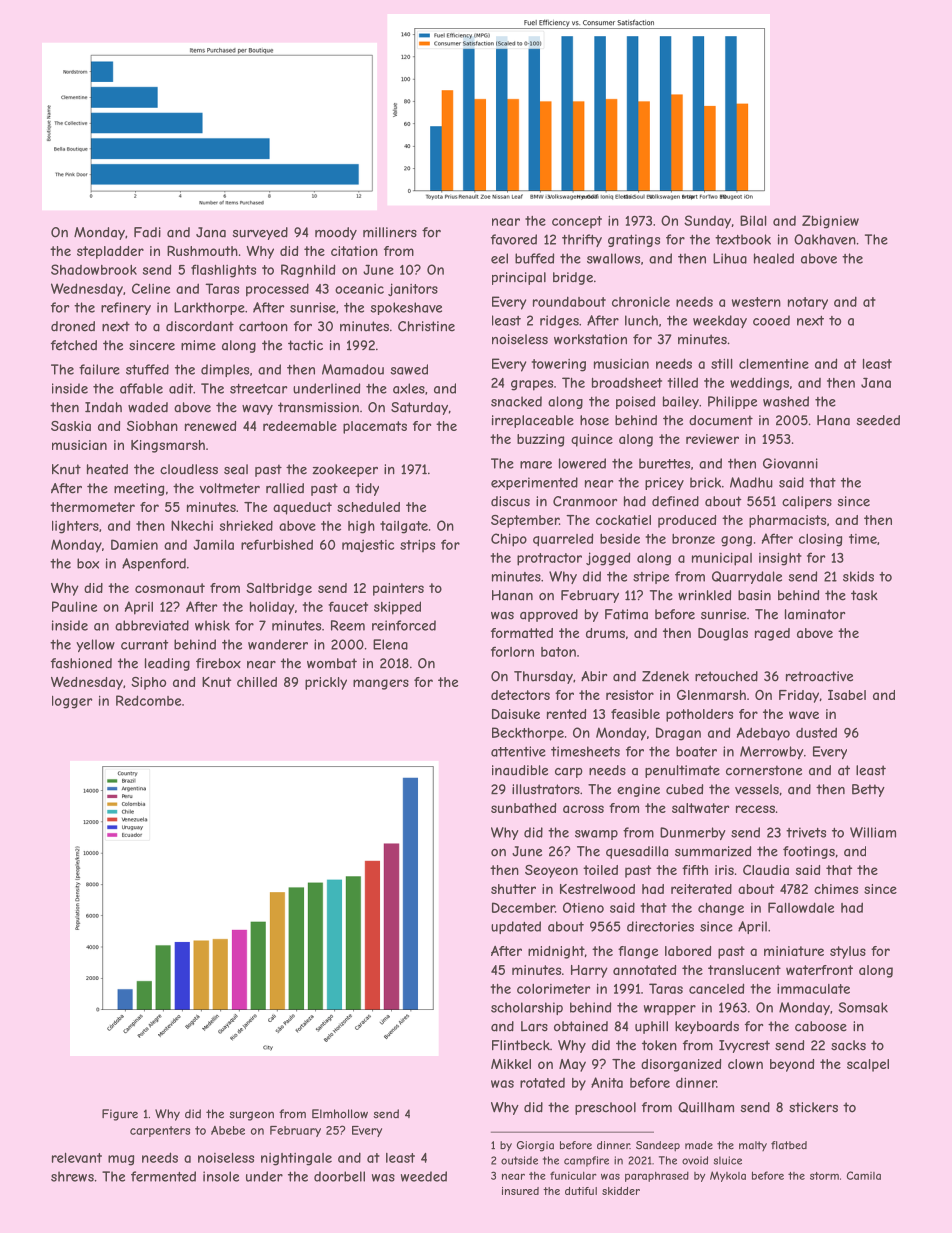 Image resolution: width=952 pixels, height=1233 pixels. What do you see at coordinates (520, 1191) in the screenshot?
I see `insured` at bounding box center [520, 1191].
